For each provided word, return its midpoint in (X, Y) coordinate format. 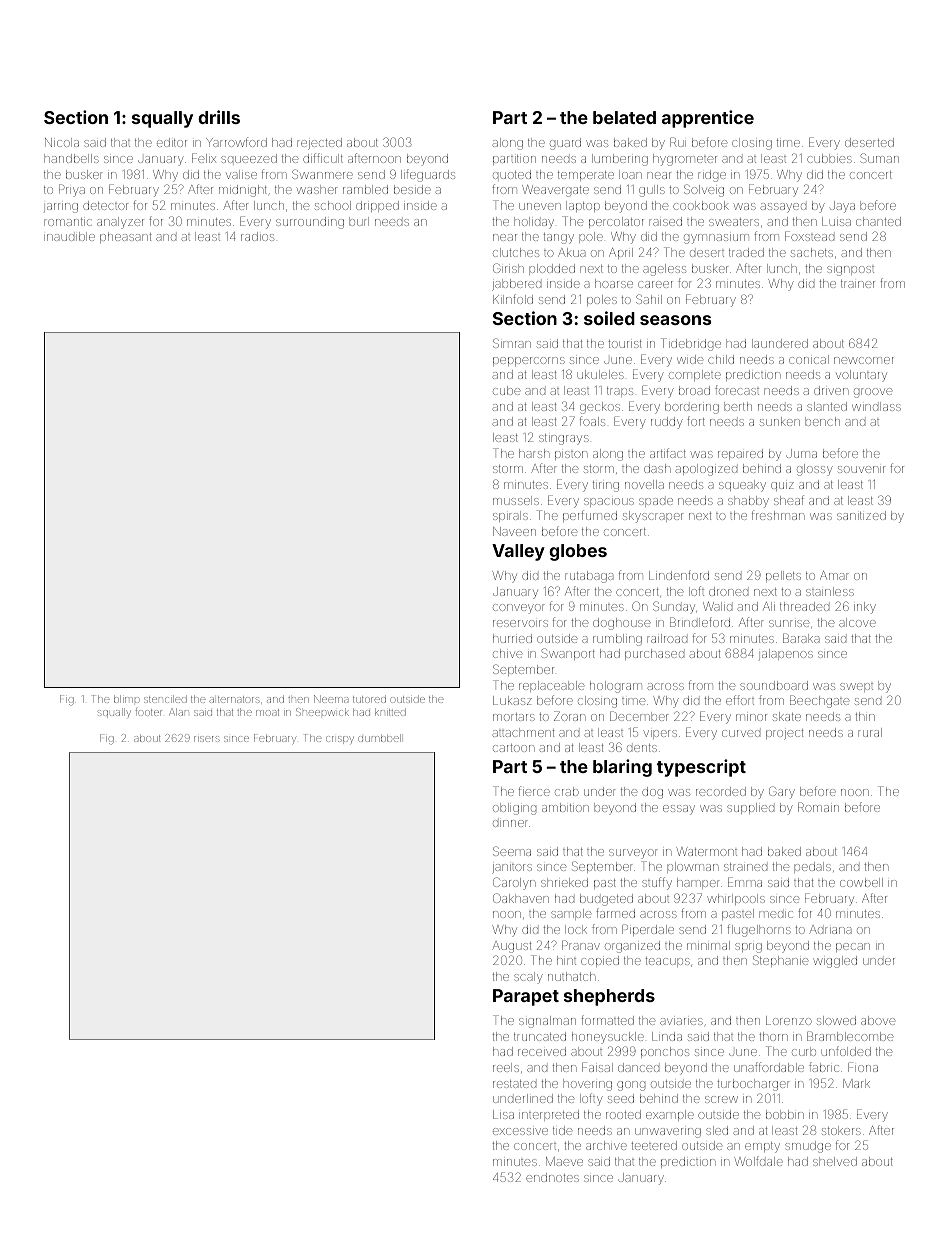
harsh (534, 453)
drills (219, 117)
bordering (692, 408)
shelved (835, 1161)
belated (624, 117)
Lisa (503, 1114)
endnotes (552, 1177)
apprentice (708, 119)
